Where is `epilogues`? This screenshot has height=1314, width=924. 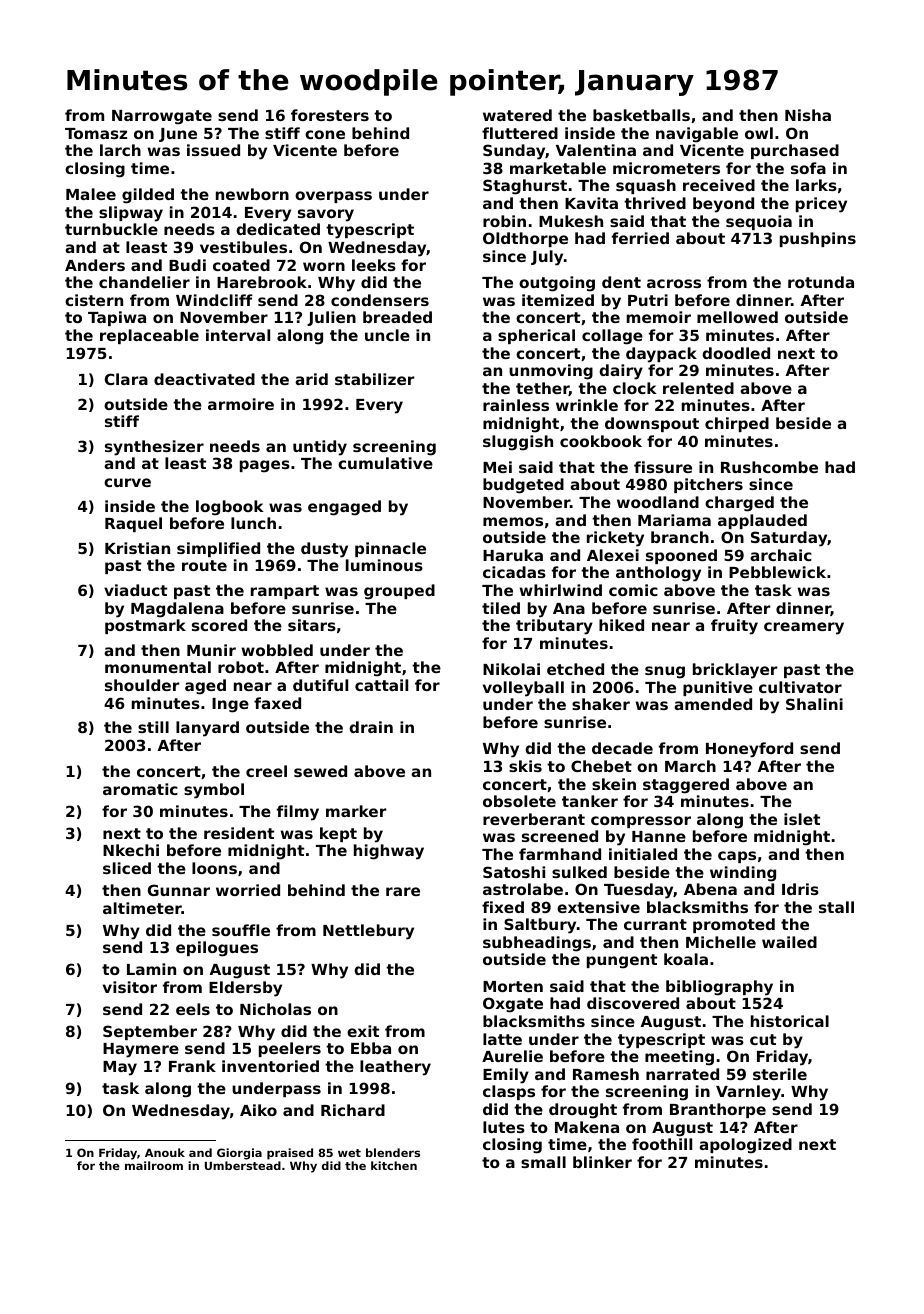
epilogues is located at coordinates (217, 949).
